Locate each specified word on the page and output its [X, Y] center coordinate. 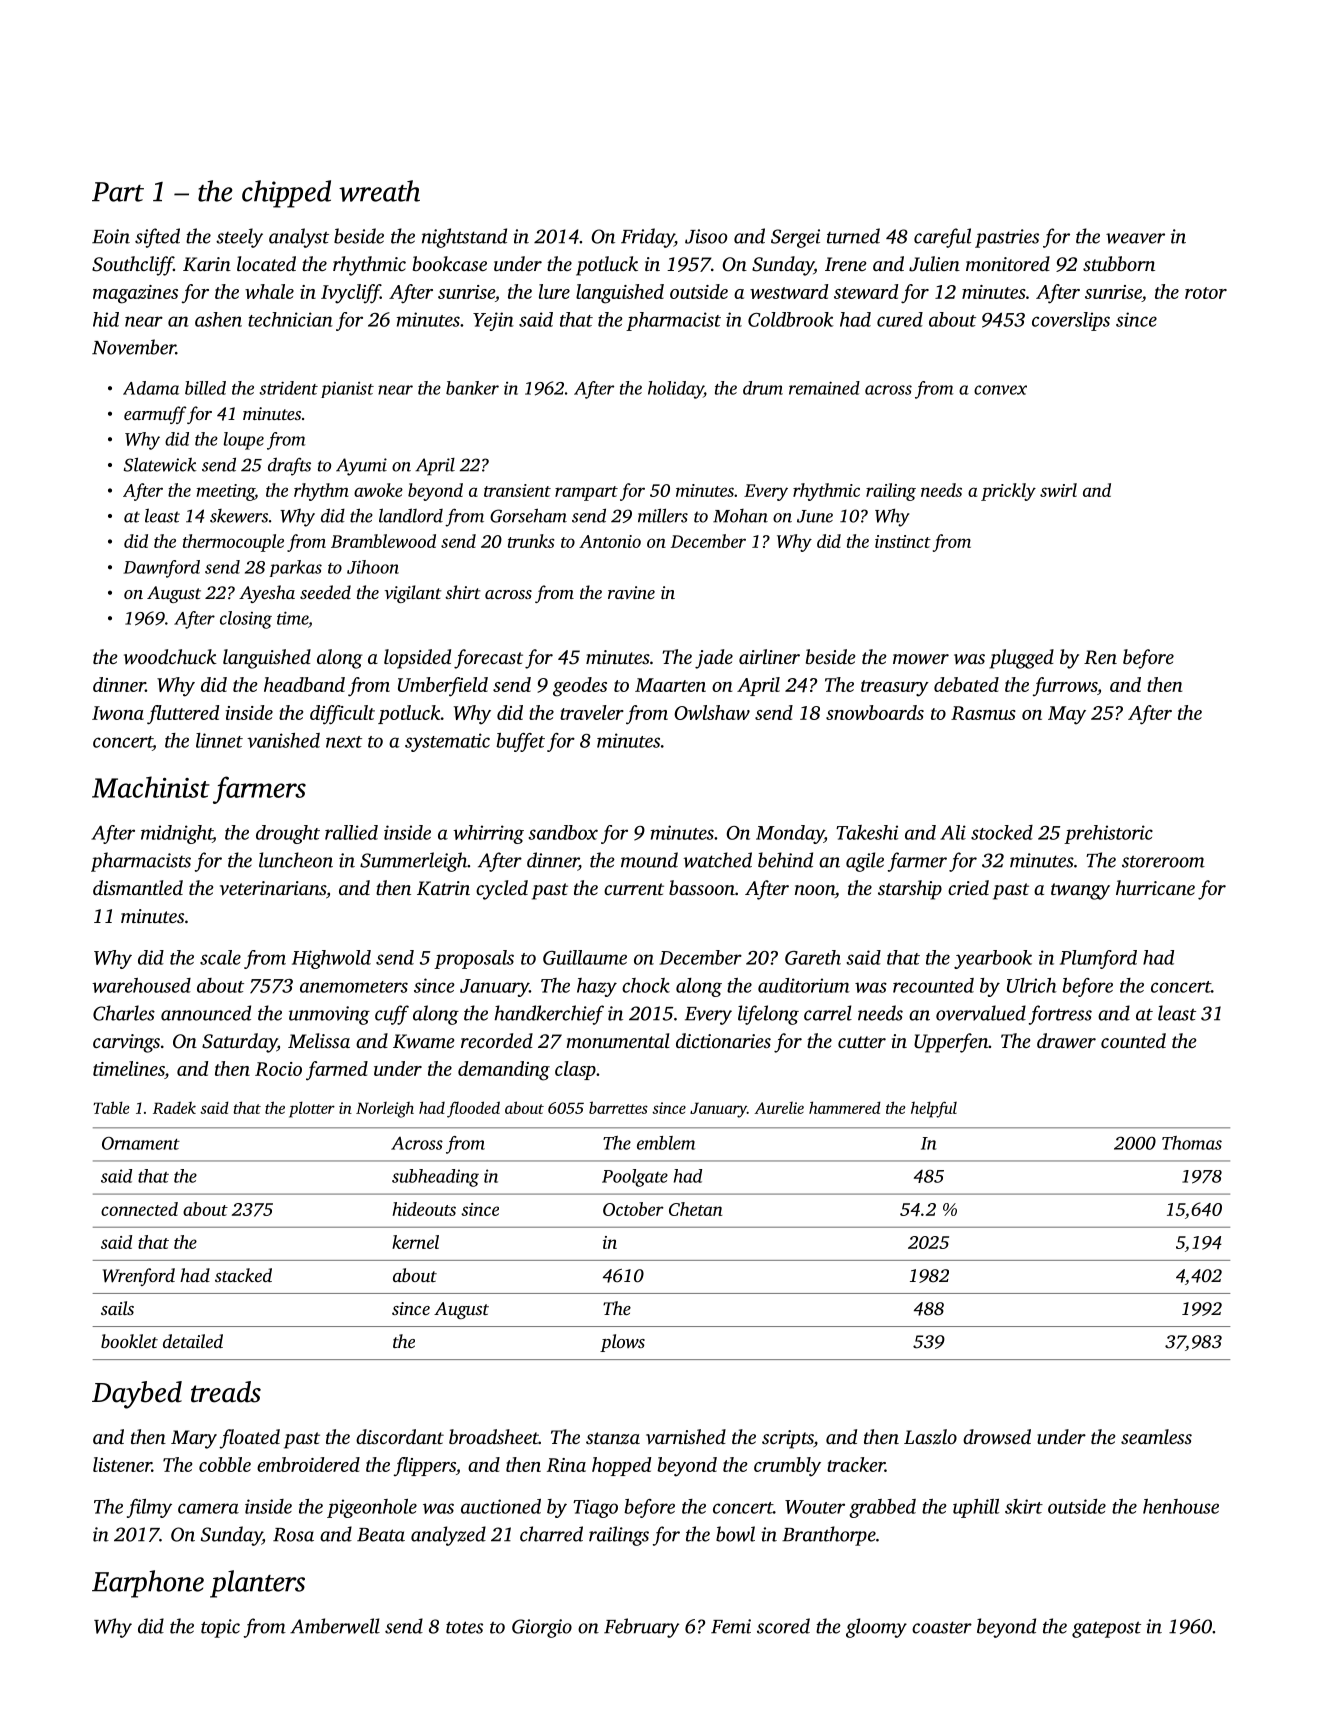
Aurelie [779, 1108]
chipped [286, 194]
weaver [1135, 238]
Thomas [1192, 1143]
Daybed [137, 1395]
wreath [379, 191]
